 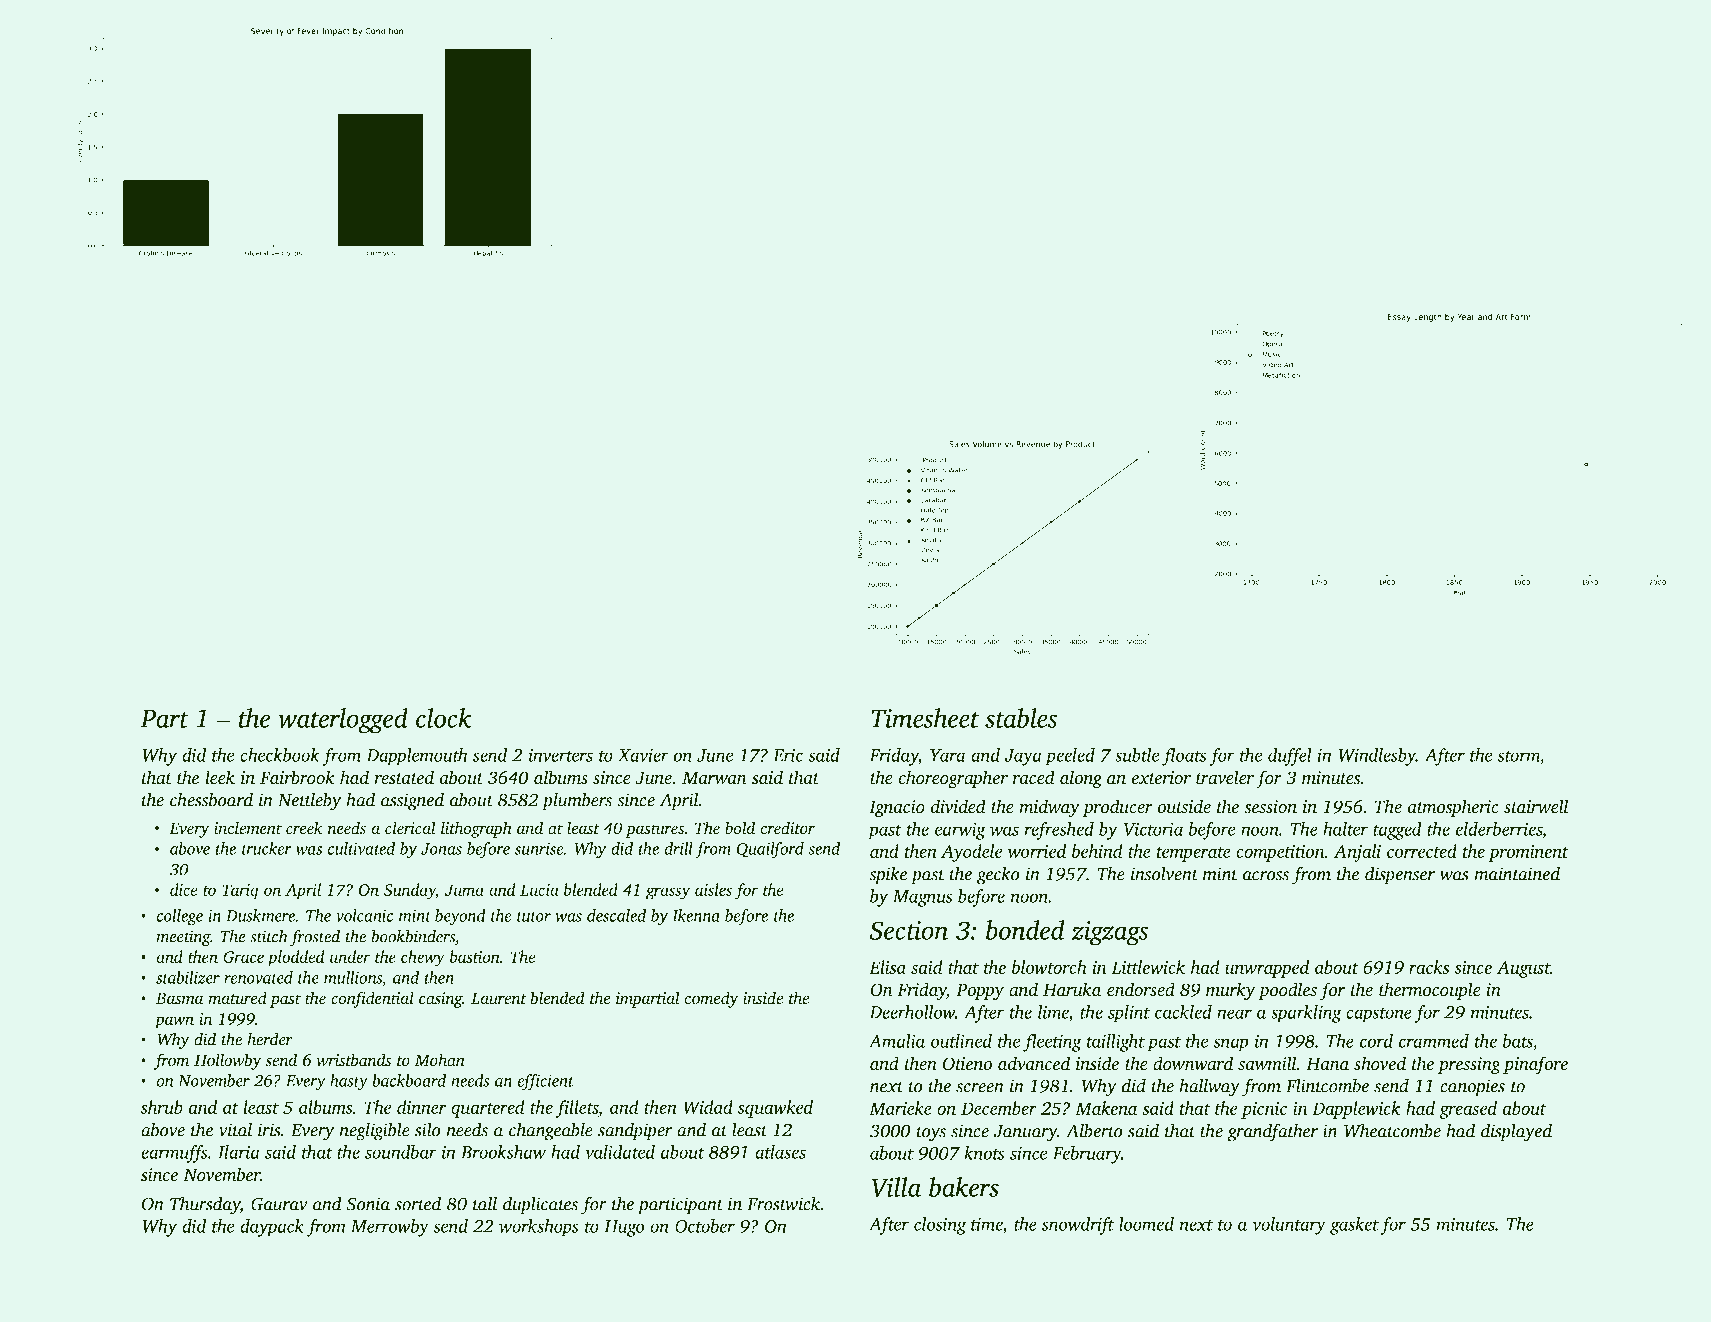 What do you see at coordinates (1518, 1041) in the screenshot?
I see `bats` at bounding box center [1518, 1041].
